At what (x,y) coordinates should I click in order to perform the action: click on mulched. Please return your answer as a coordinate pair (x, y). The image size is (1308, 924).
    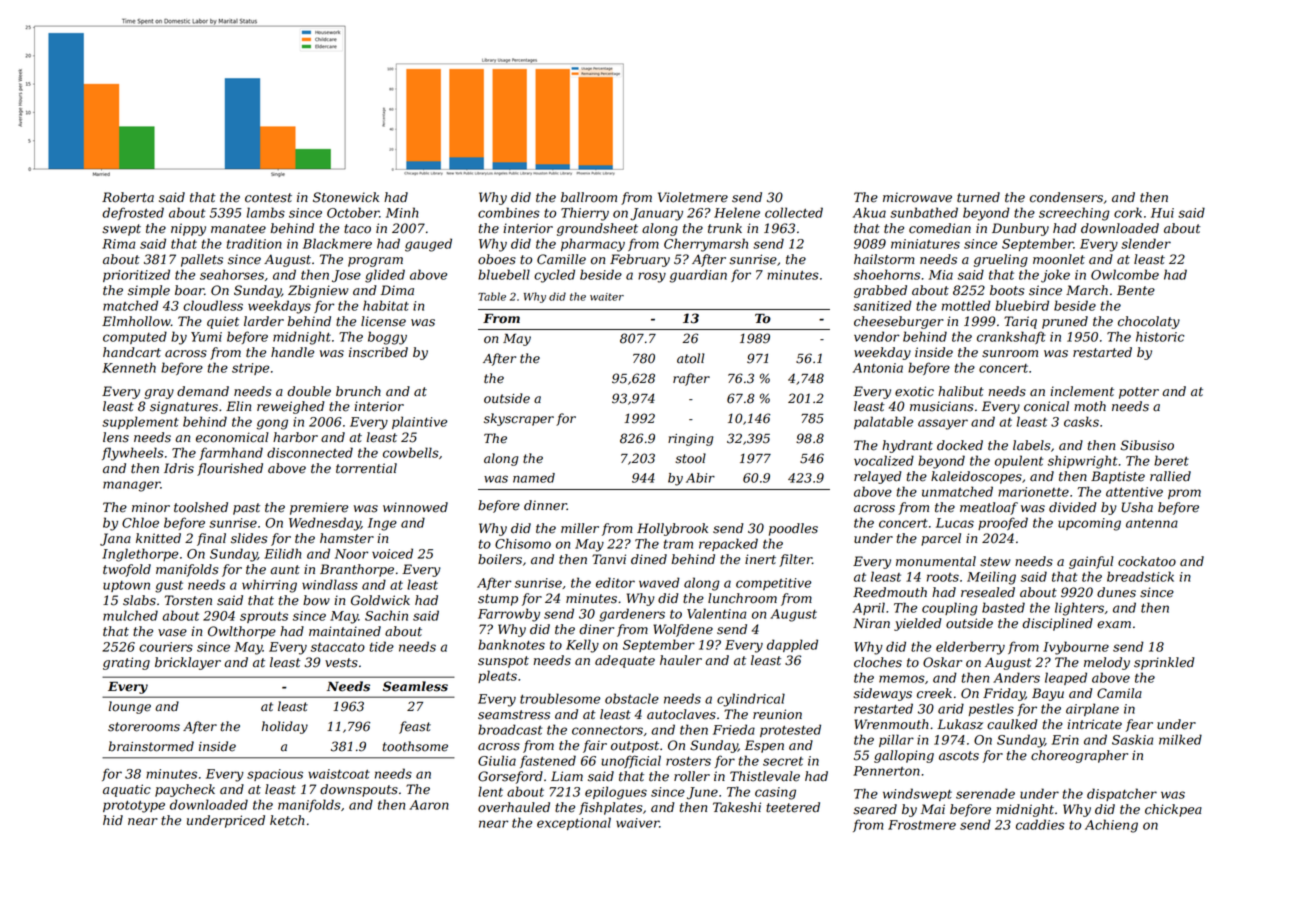
    Looking at the image, I should click on (130, 615).
